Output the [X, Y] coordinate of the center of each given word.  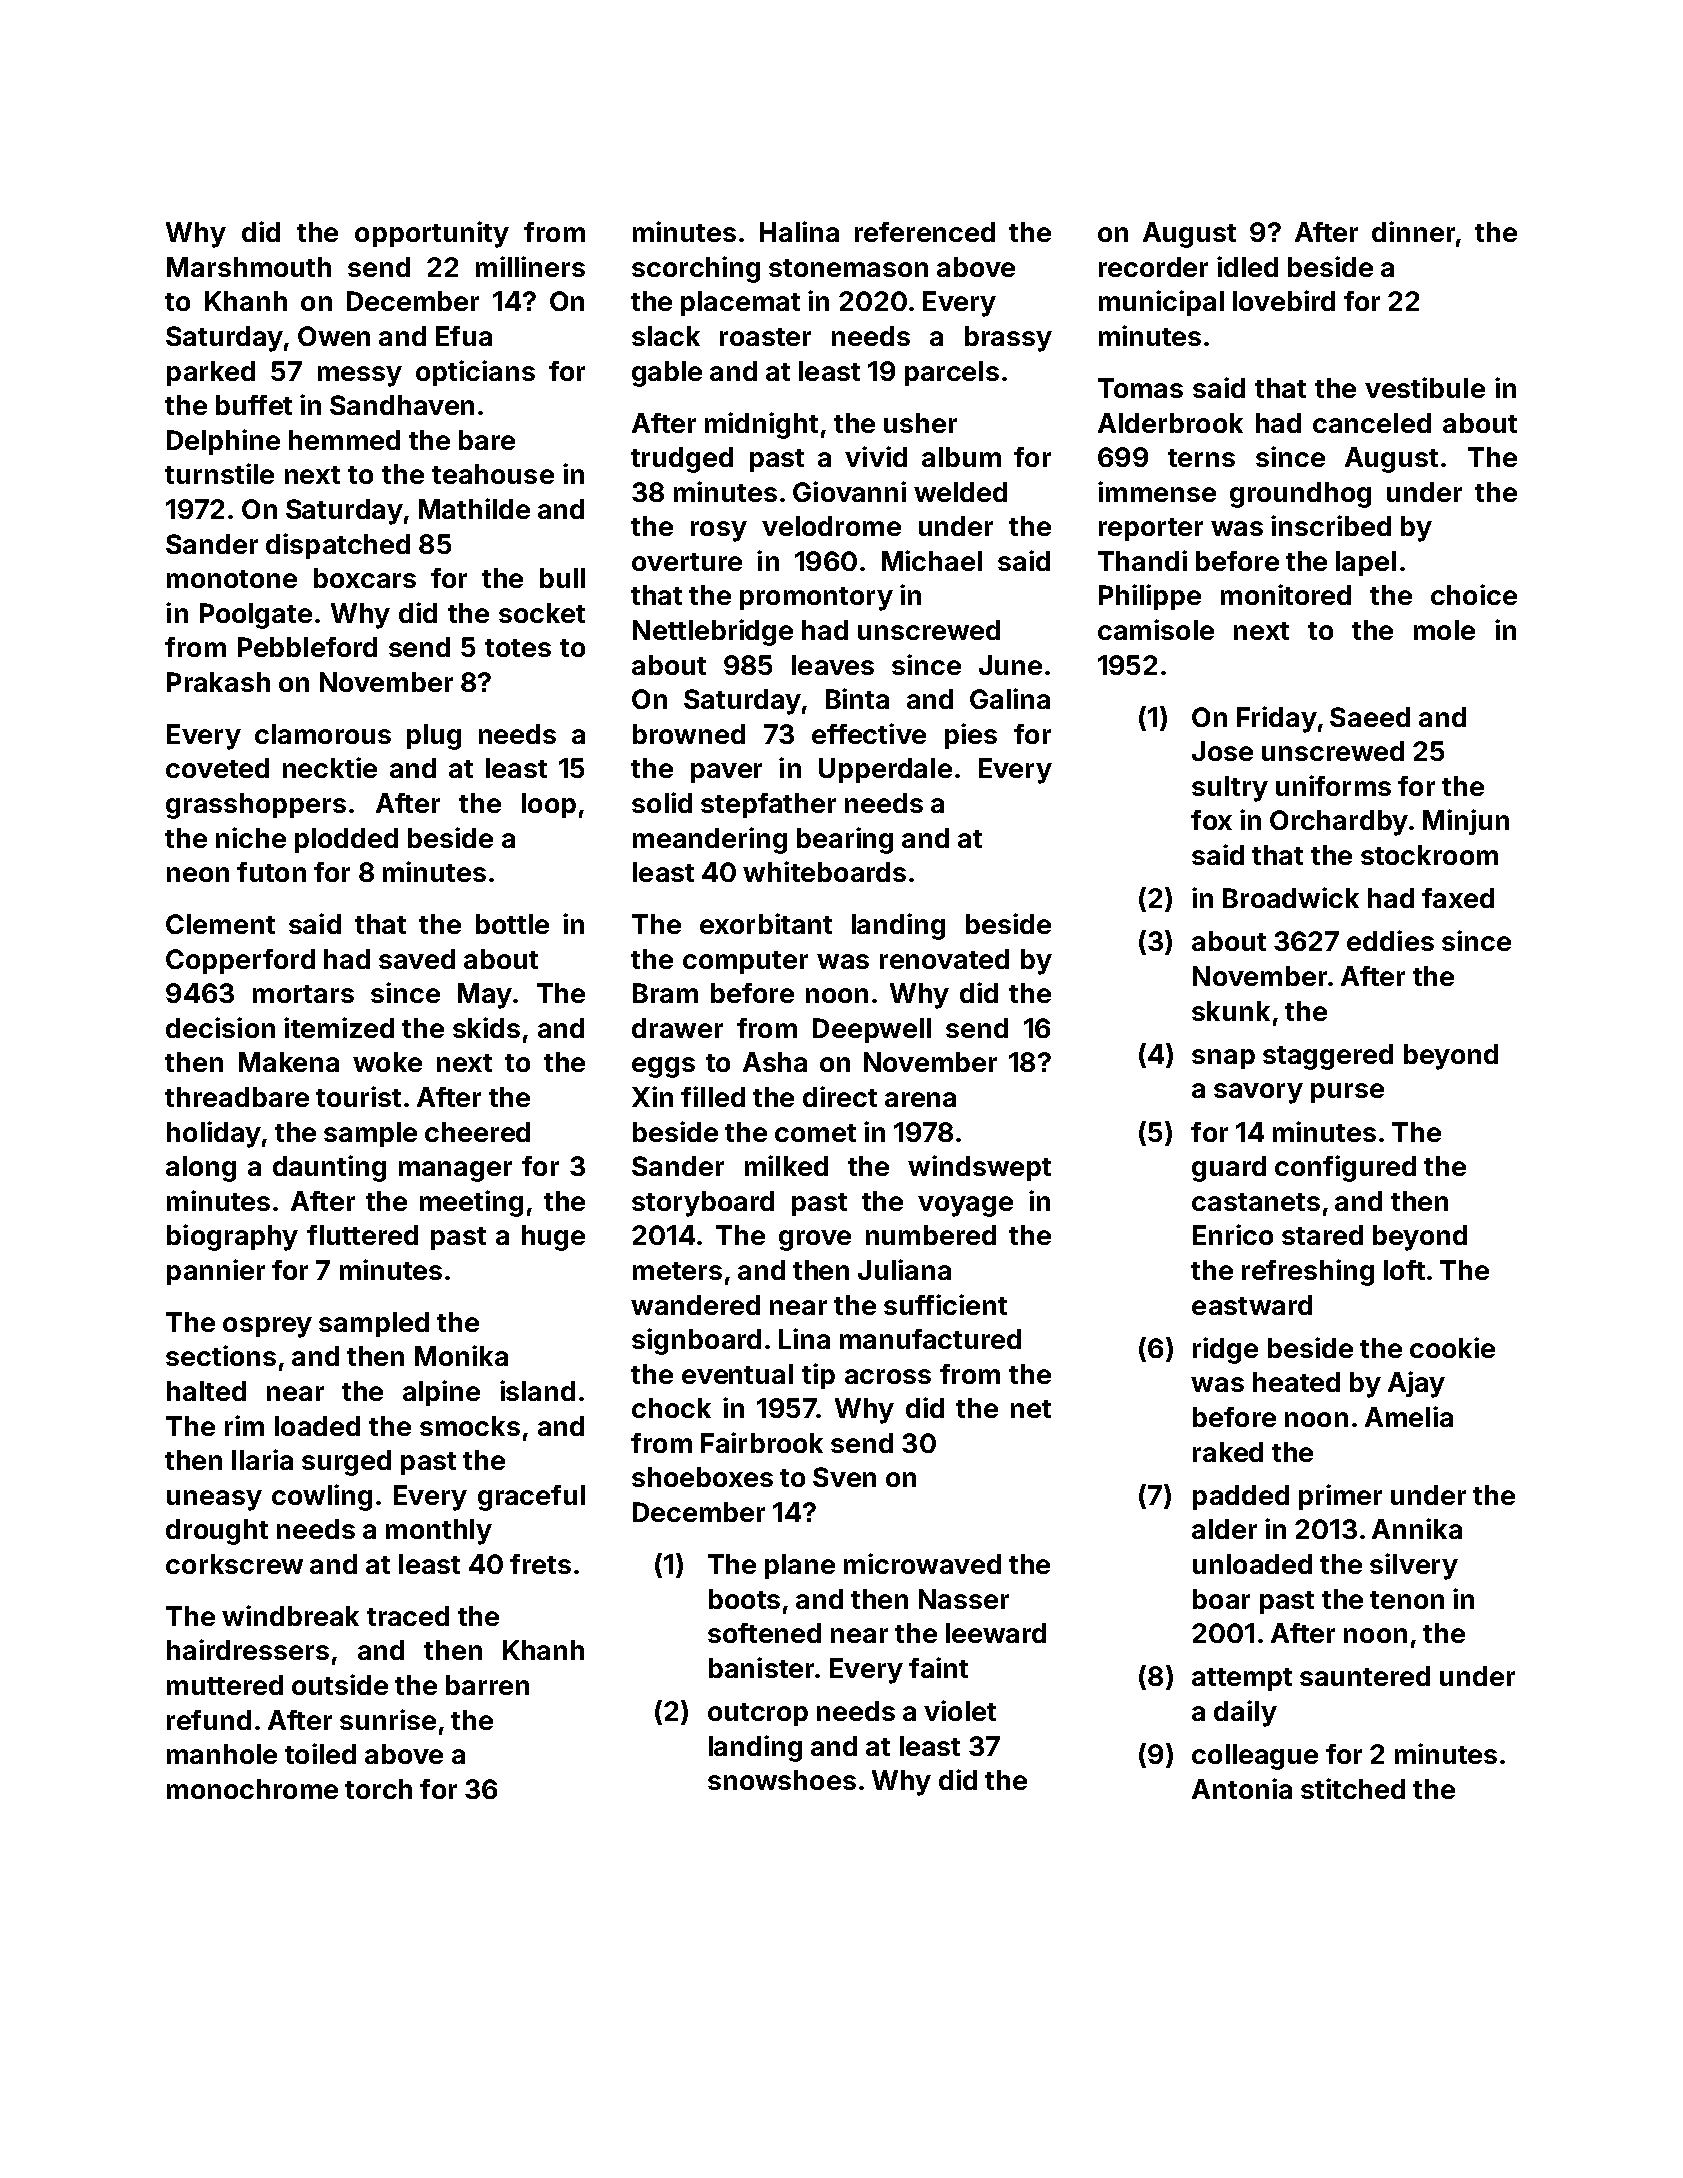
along [201, 1169]
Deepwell [872, 1030]
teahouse [493, 474]
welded [960, 492]
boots [744, 1599]
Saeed [1370, 717]
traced [408, 1616]
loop [549, 805]
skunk [1231, 1011]
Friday [1277, 719]
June [1010, 665]
